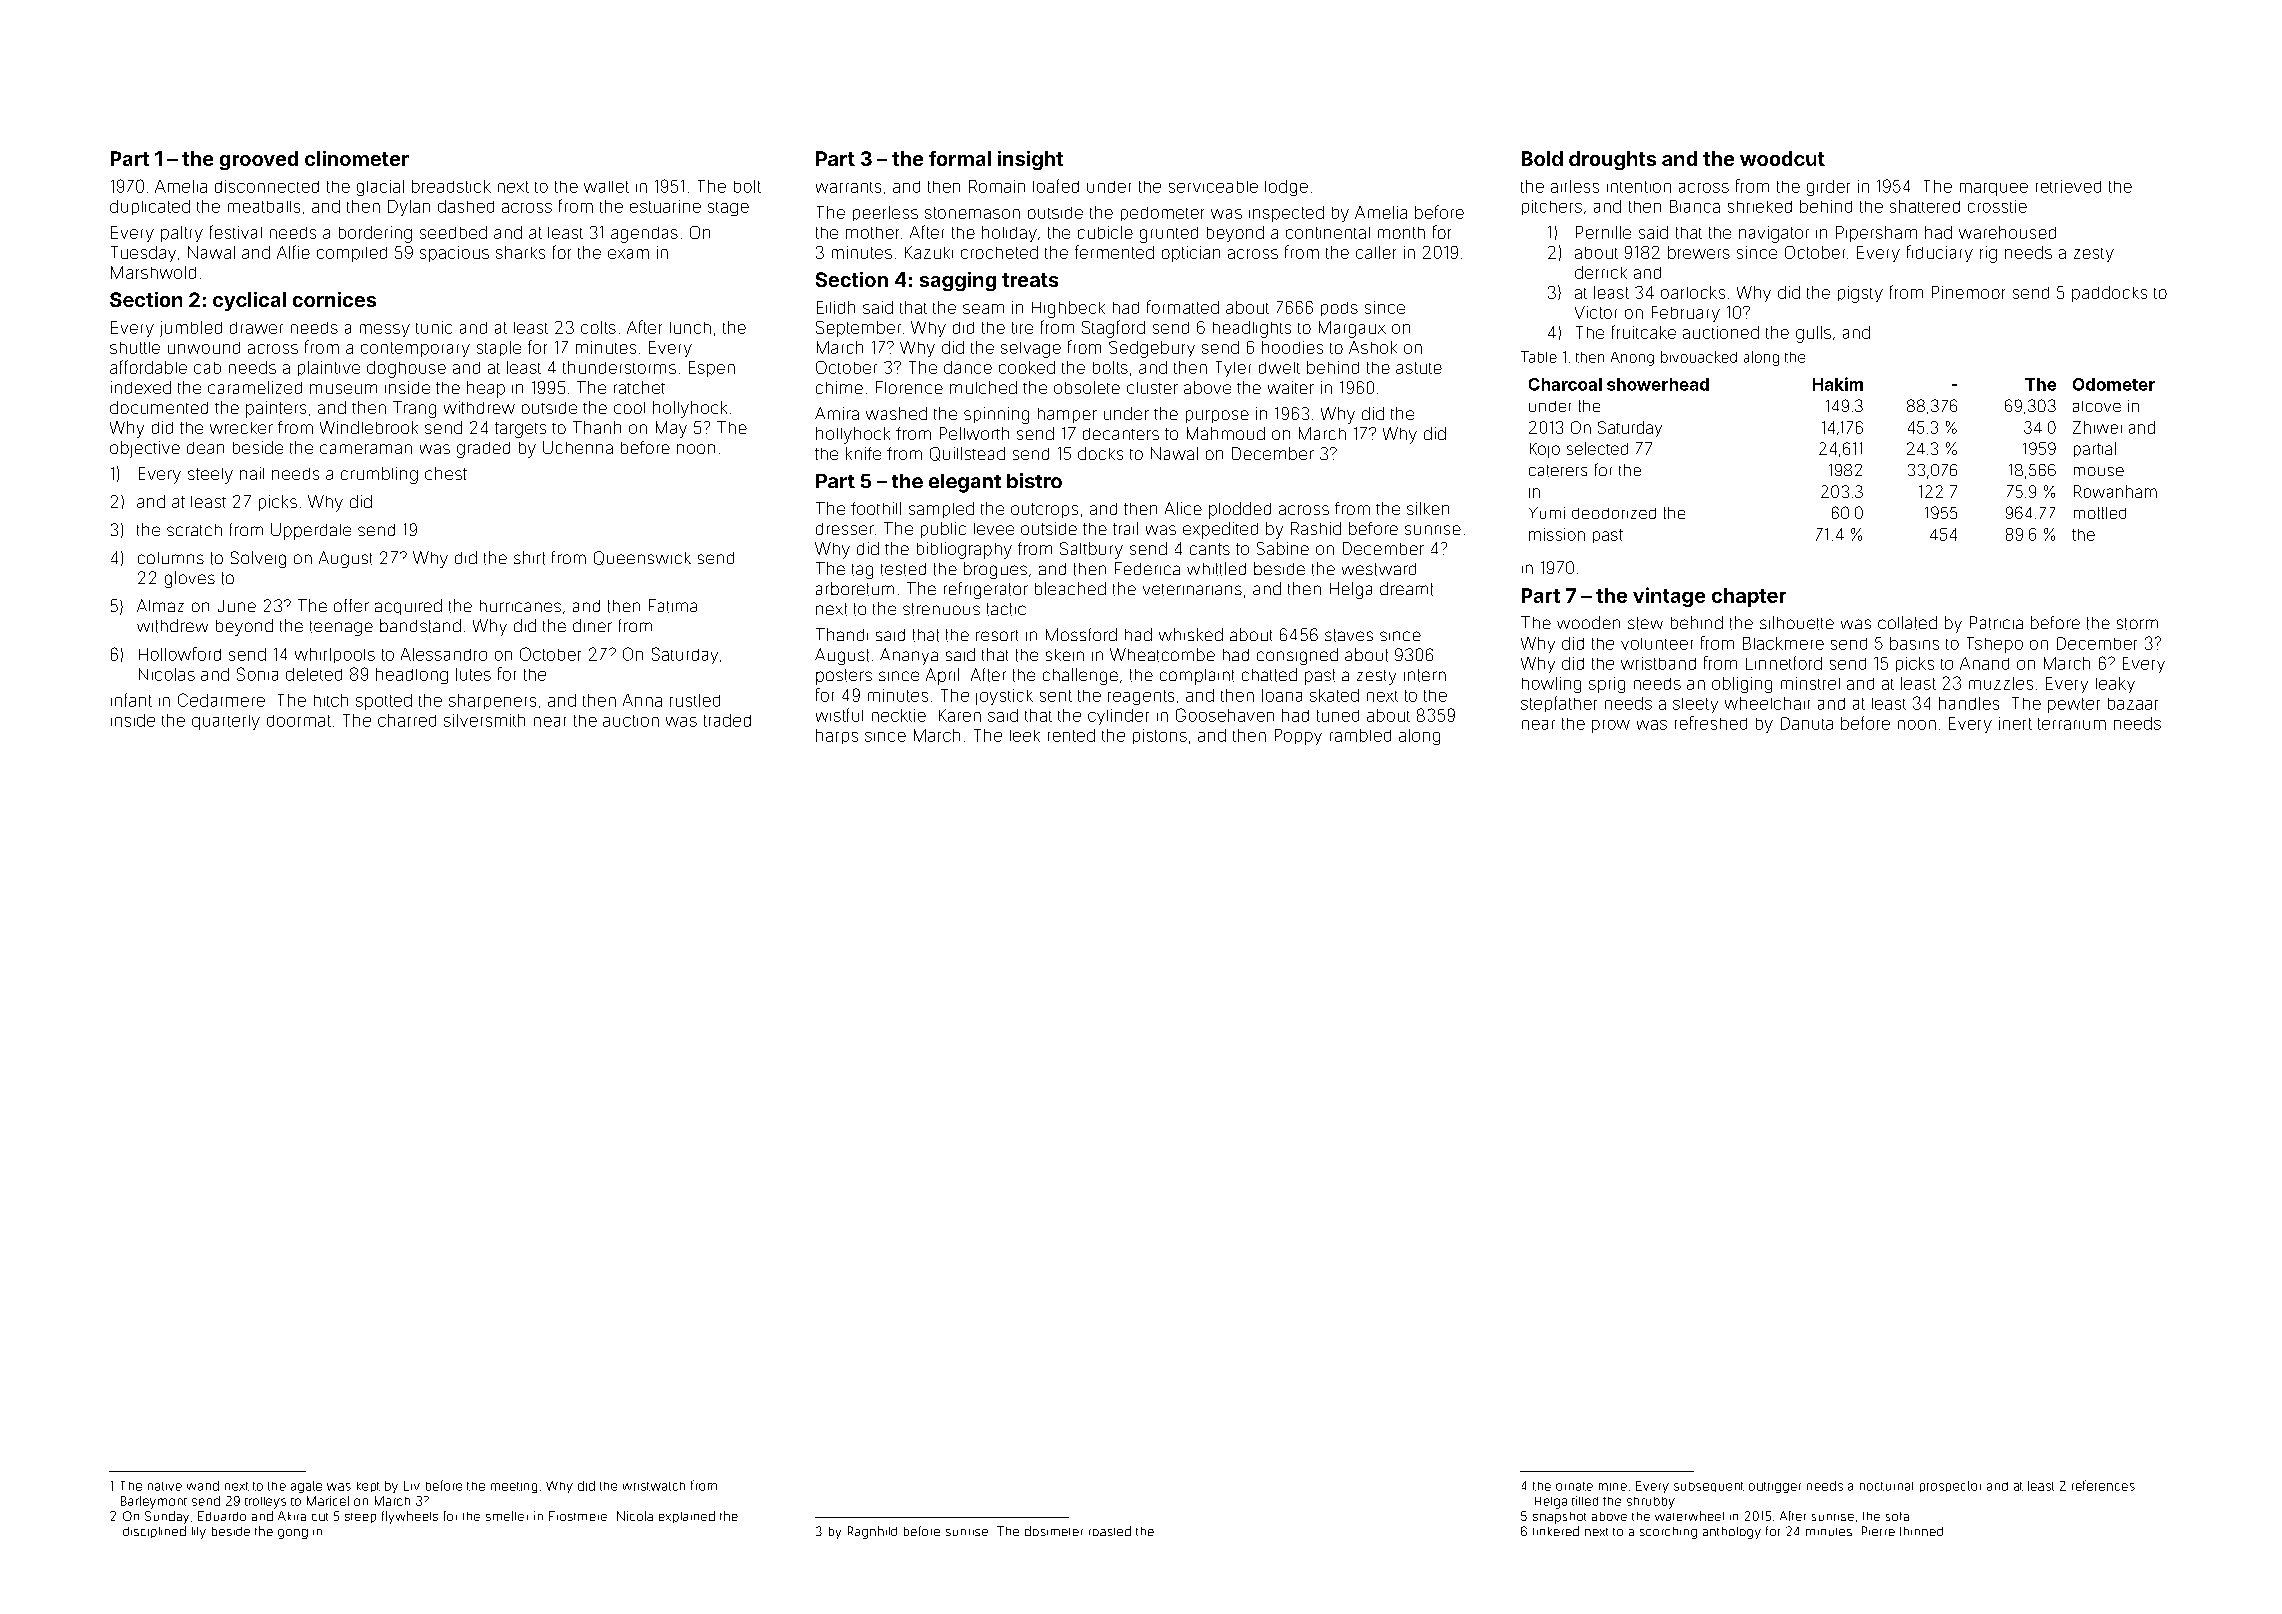  I want to click on mottled, so click(2100, 513).
